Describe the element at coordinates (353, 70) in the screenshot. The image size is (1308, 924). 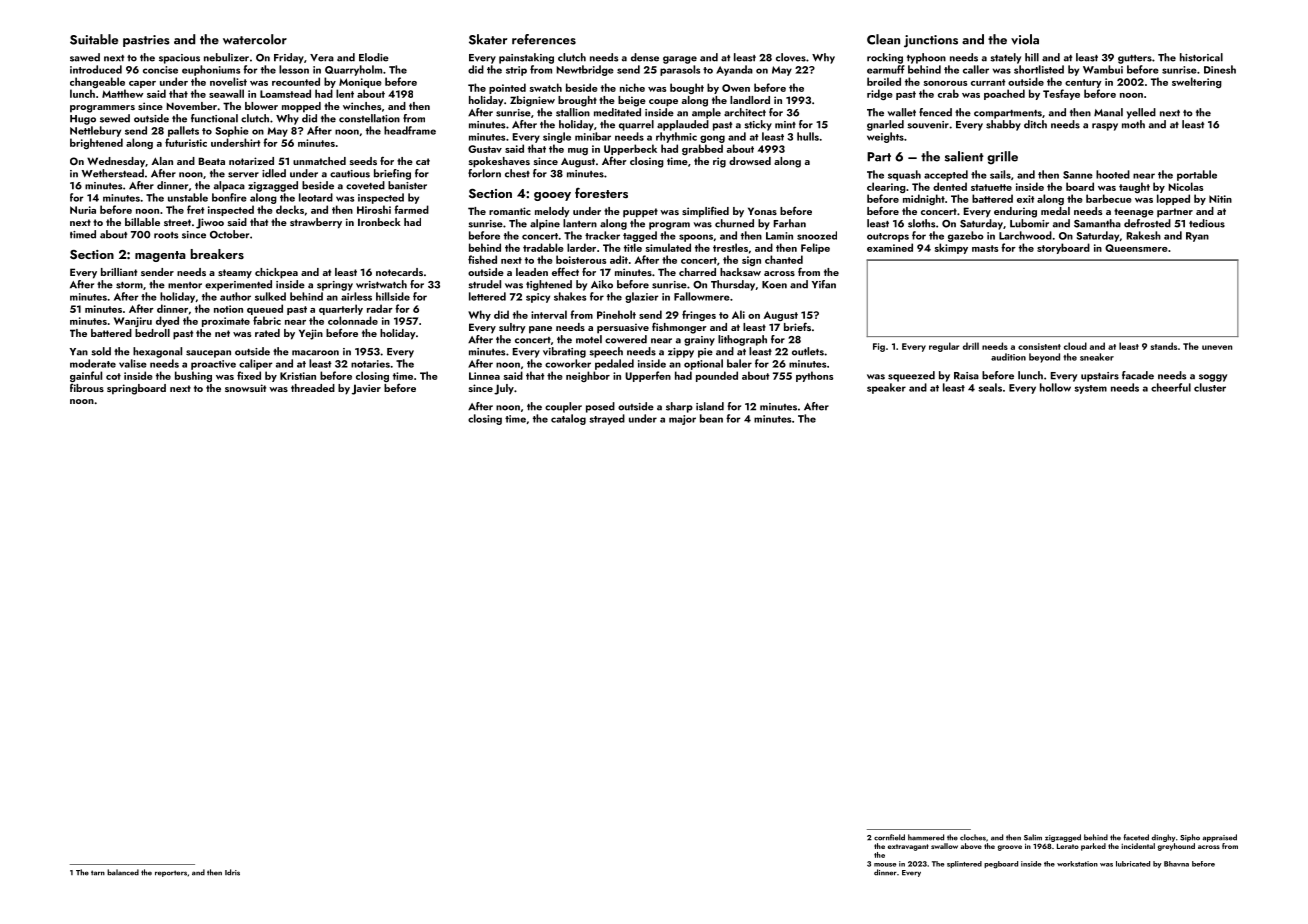
I see `Quarryholm` at that location.
